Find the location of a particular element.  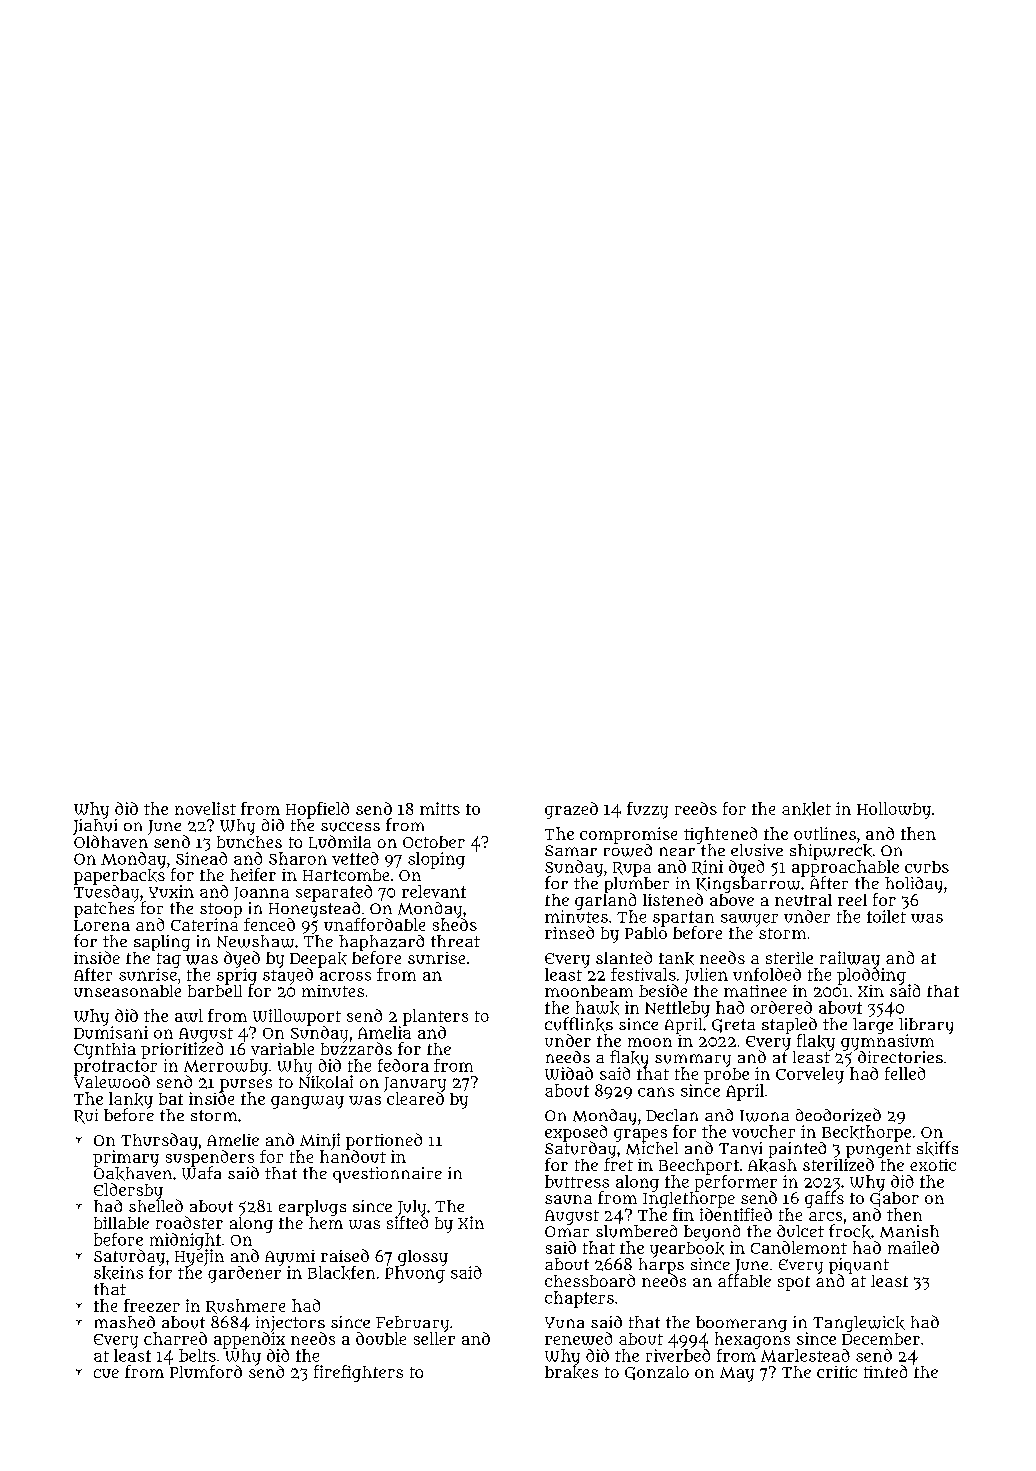

exotic is located at coordinates (933, 1165).
